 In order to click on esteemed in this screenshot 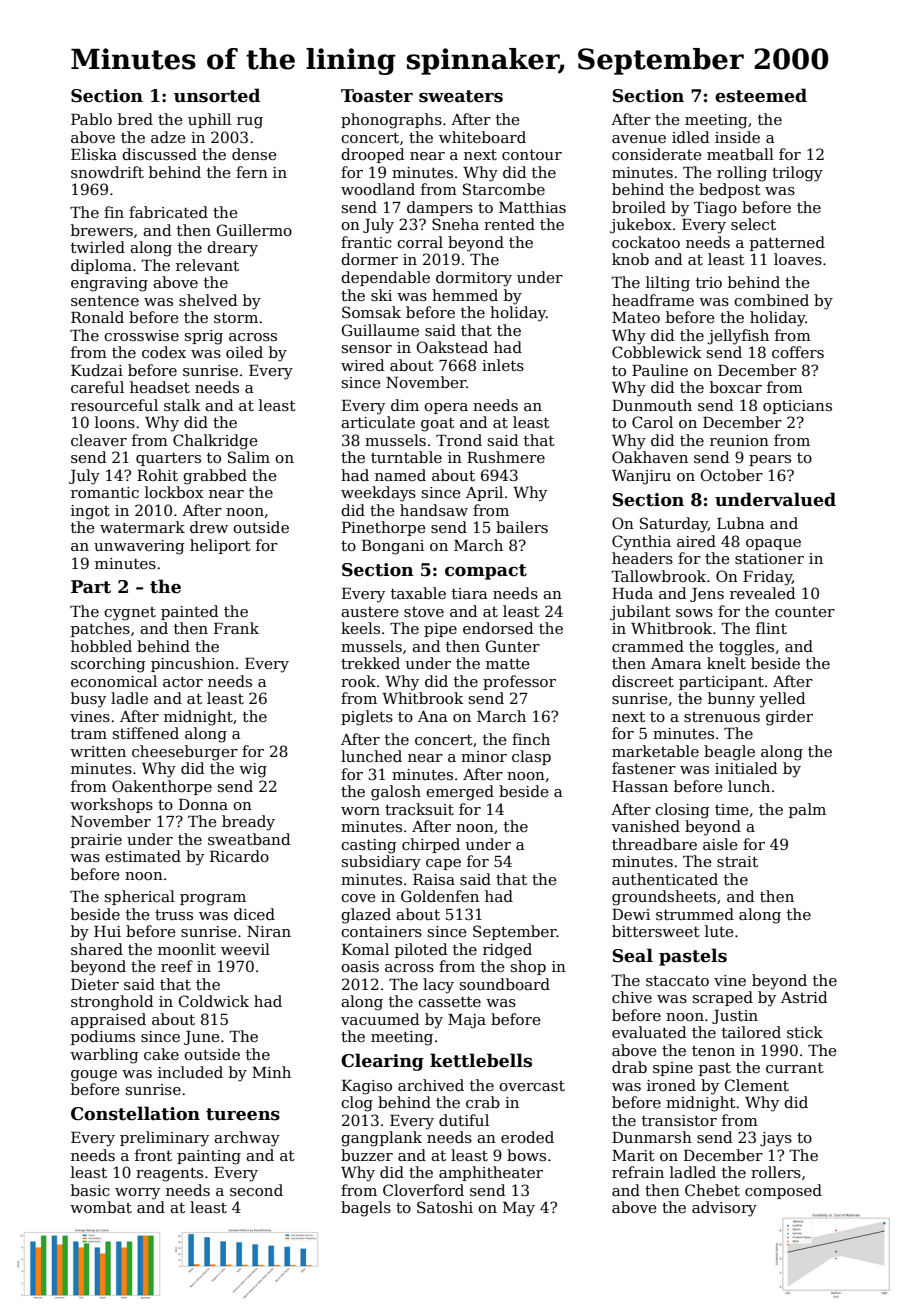, I will do `click(761, 95)`.
